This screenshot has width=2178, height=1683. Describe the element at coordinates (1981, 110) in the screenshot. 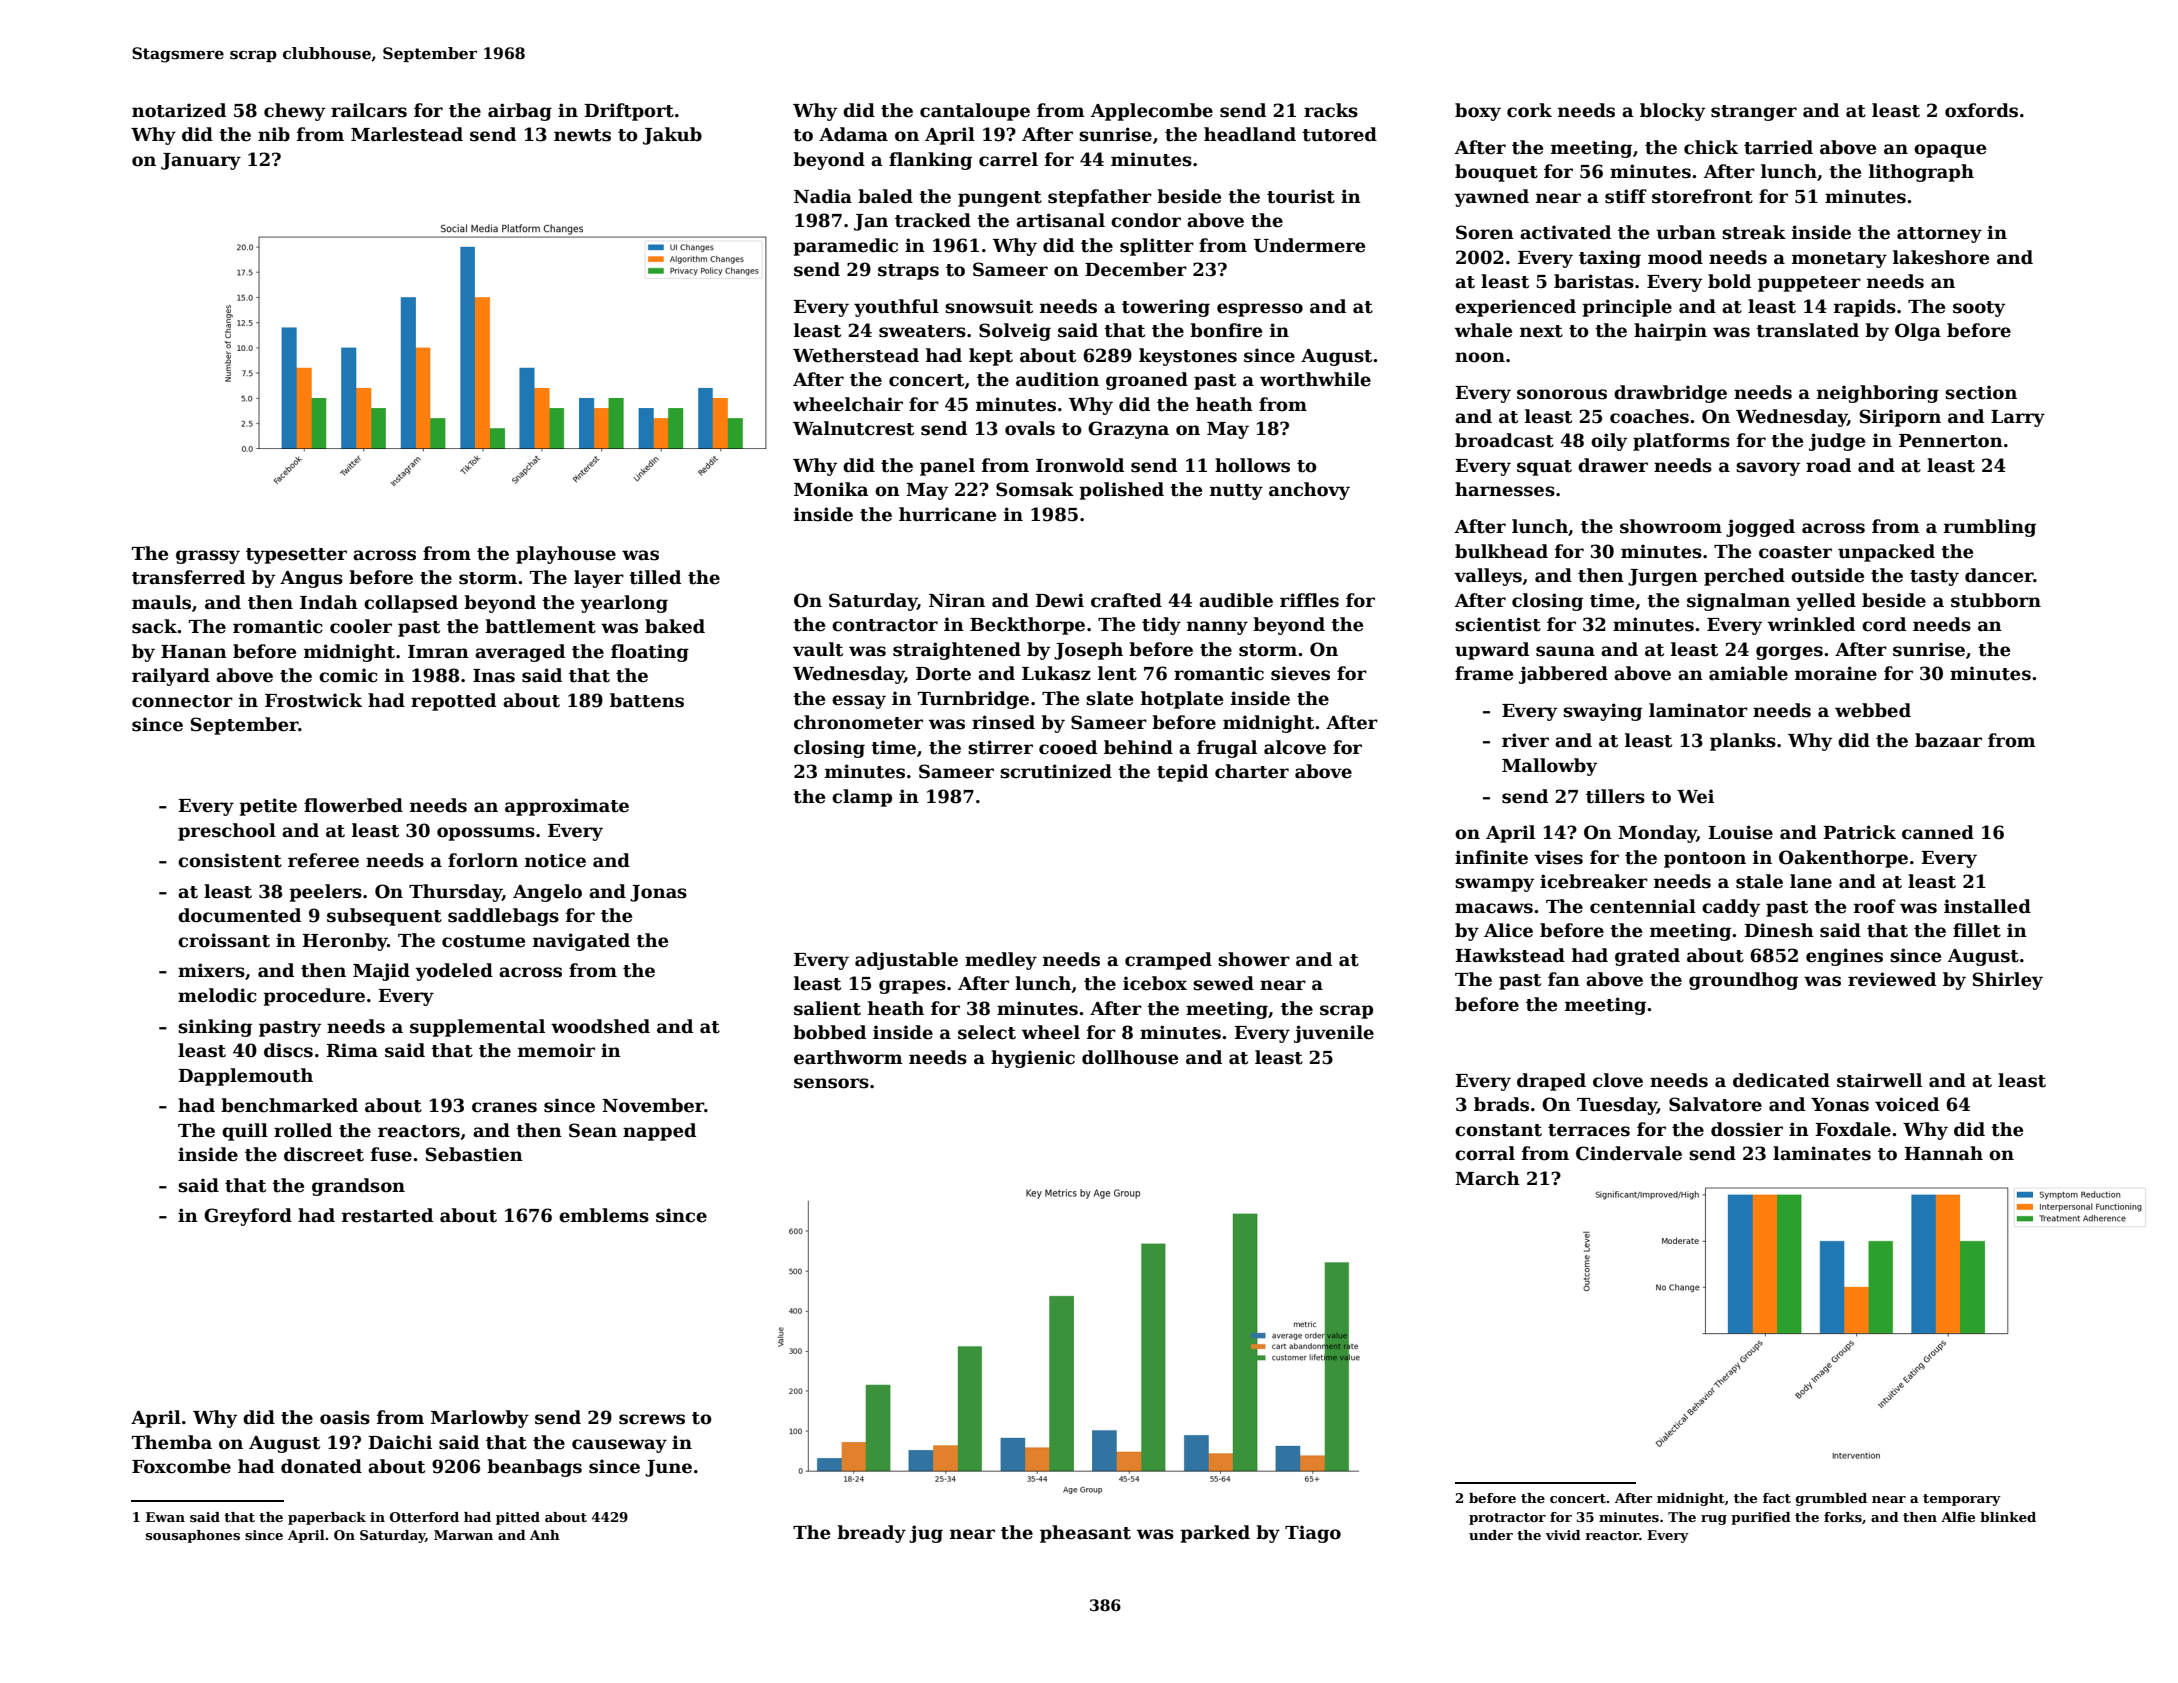

I see `oxfords` at that location.
